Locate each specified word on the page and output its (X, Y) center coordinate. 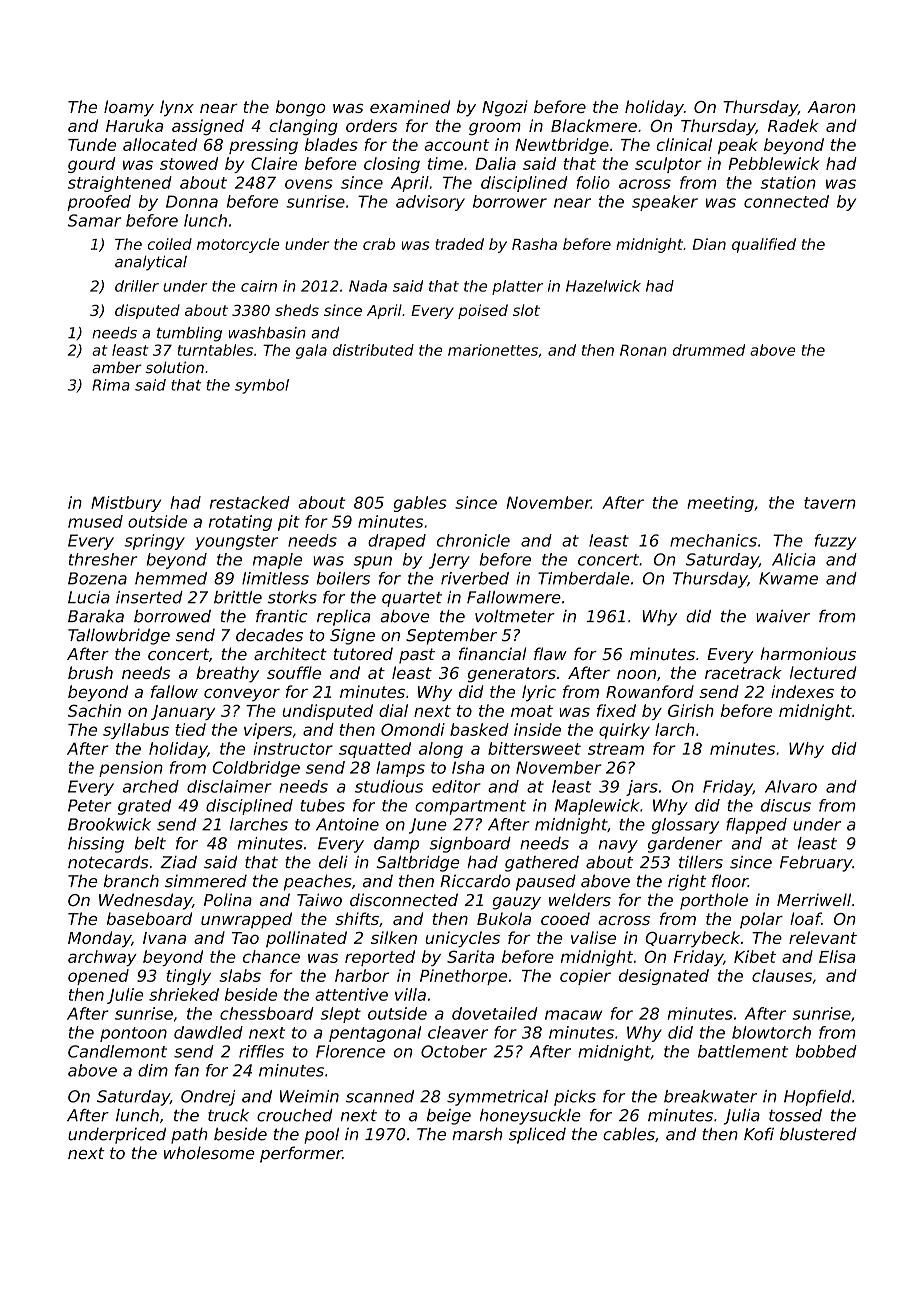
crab (379, 244)
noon (636, 674)
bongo (301, 108)
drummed (709, 350)
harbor (362, 975)
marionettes (493, 350)
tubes (323, 805)
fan (187, 1070)
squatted (375, 750)
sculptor (668, 165)
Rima (111, 385)
